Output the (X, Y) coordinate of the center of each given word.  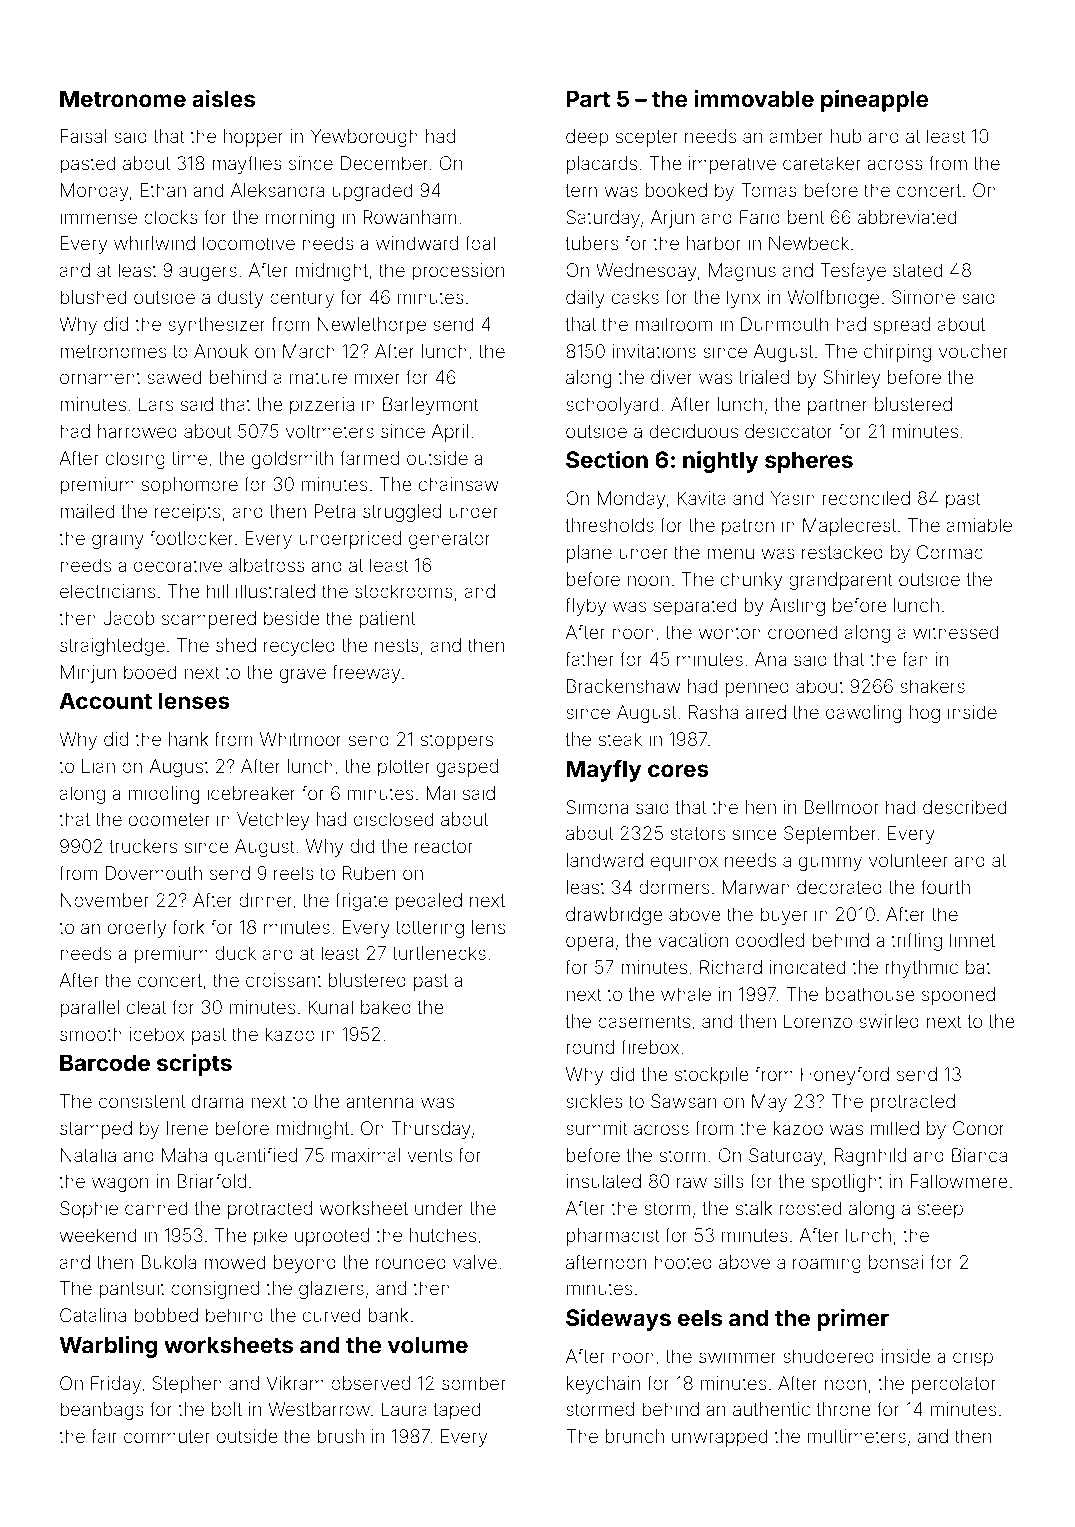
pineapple (874, 100)
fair (104, 1435)
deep (587, 138)
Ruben (369, 873)
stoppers (457, 741)
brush (340, 1436)
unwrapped (719, 1438)
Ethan (163, 190)
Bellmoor (842, 807)
